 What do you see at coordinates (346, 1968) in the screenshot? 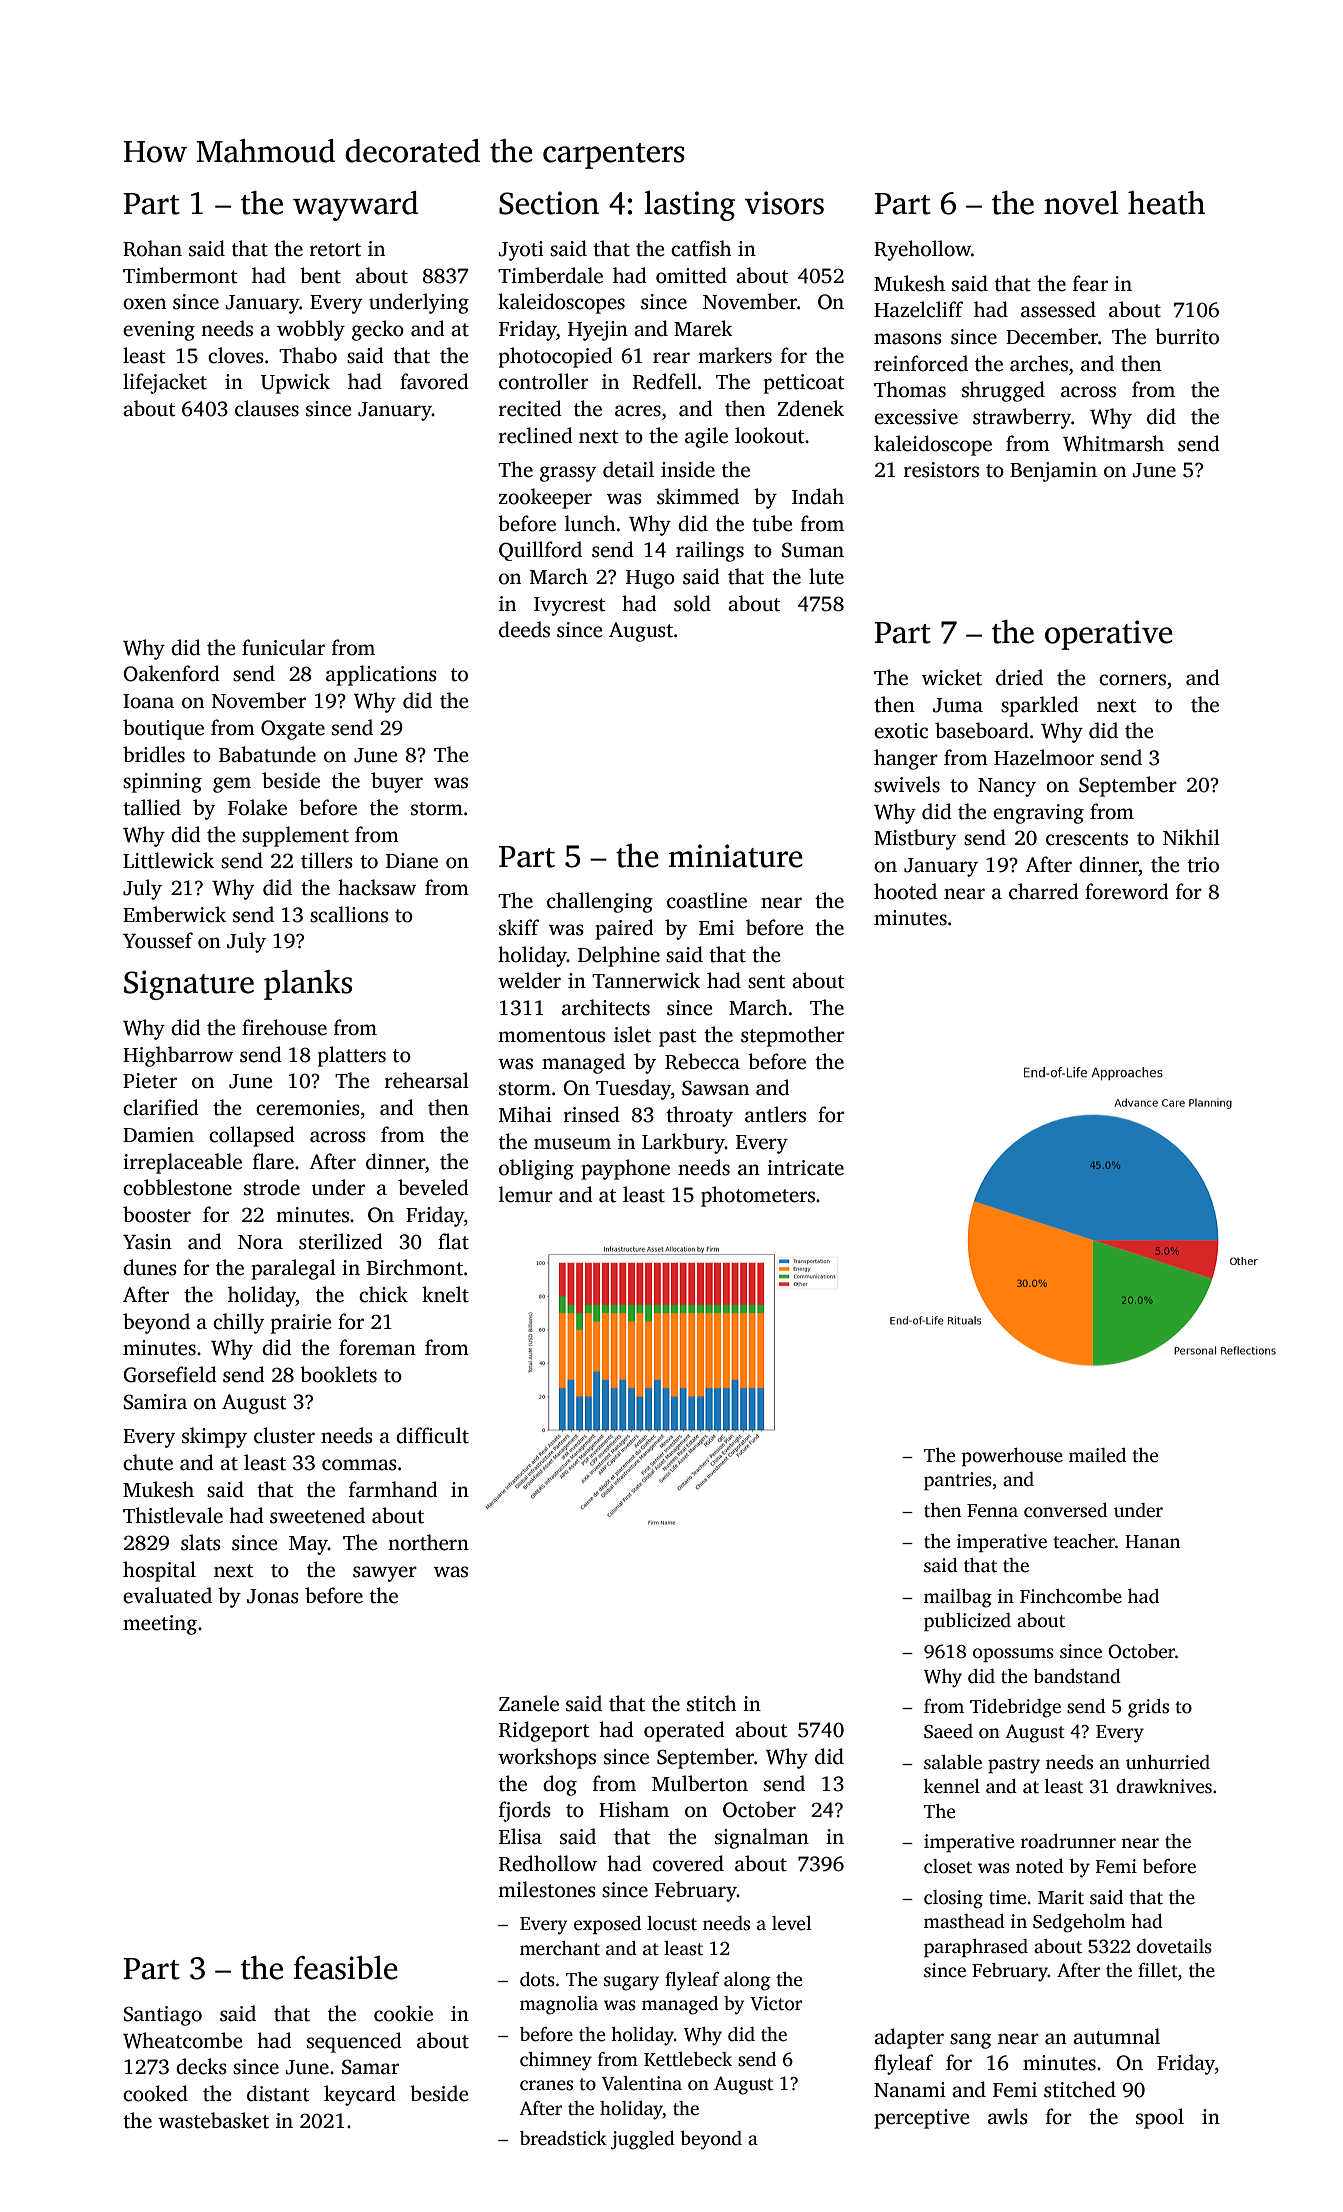
I see `feasible` at bounding box center [346, 1968].
